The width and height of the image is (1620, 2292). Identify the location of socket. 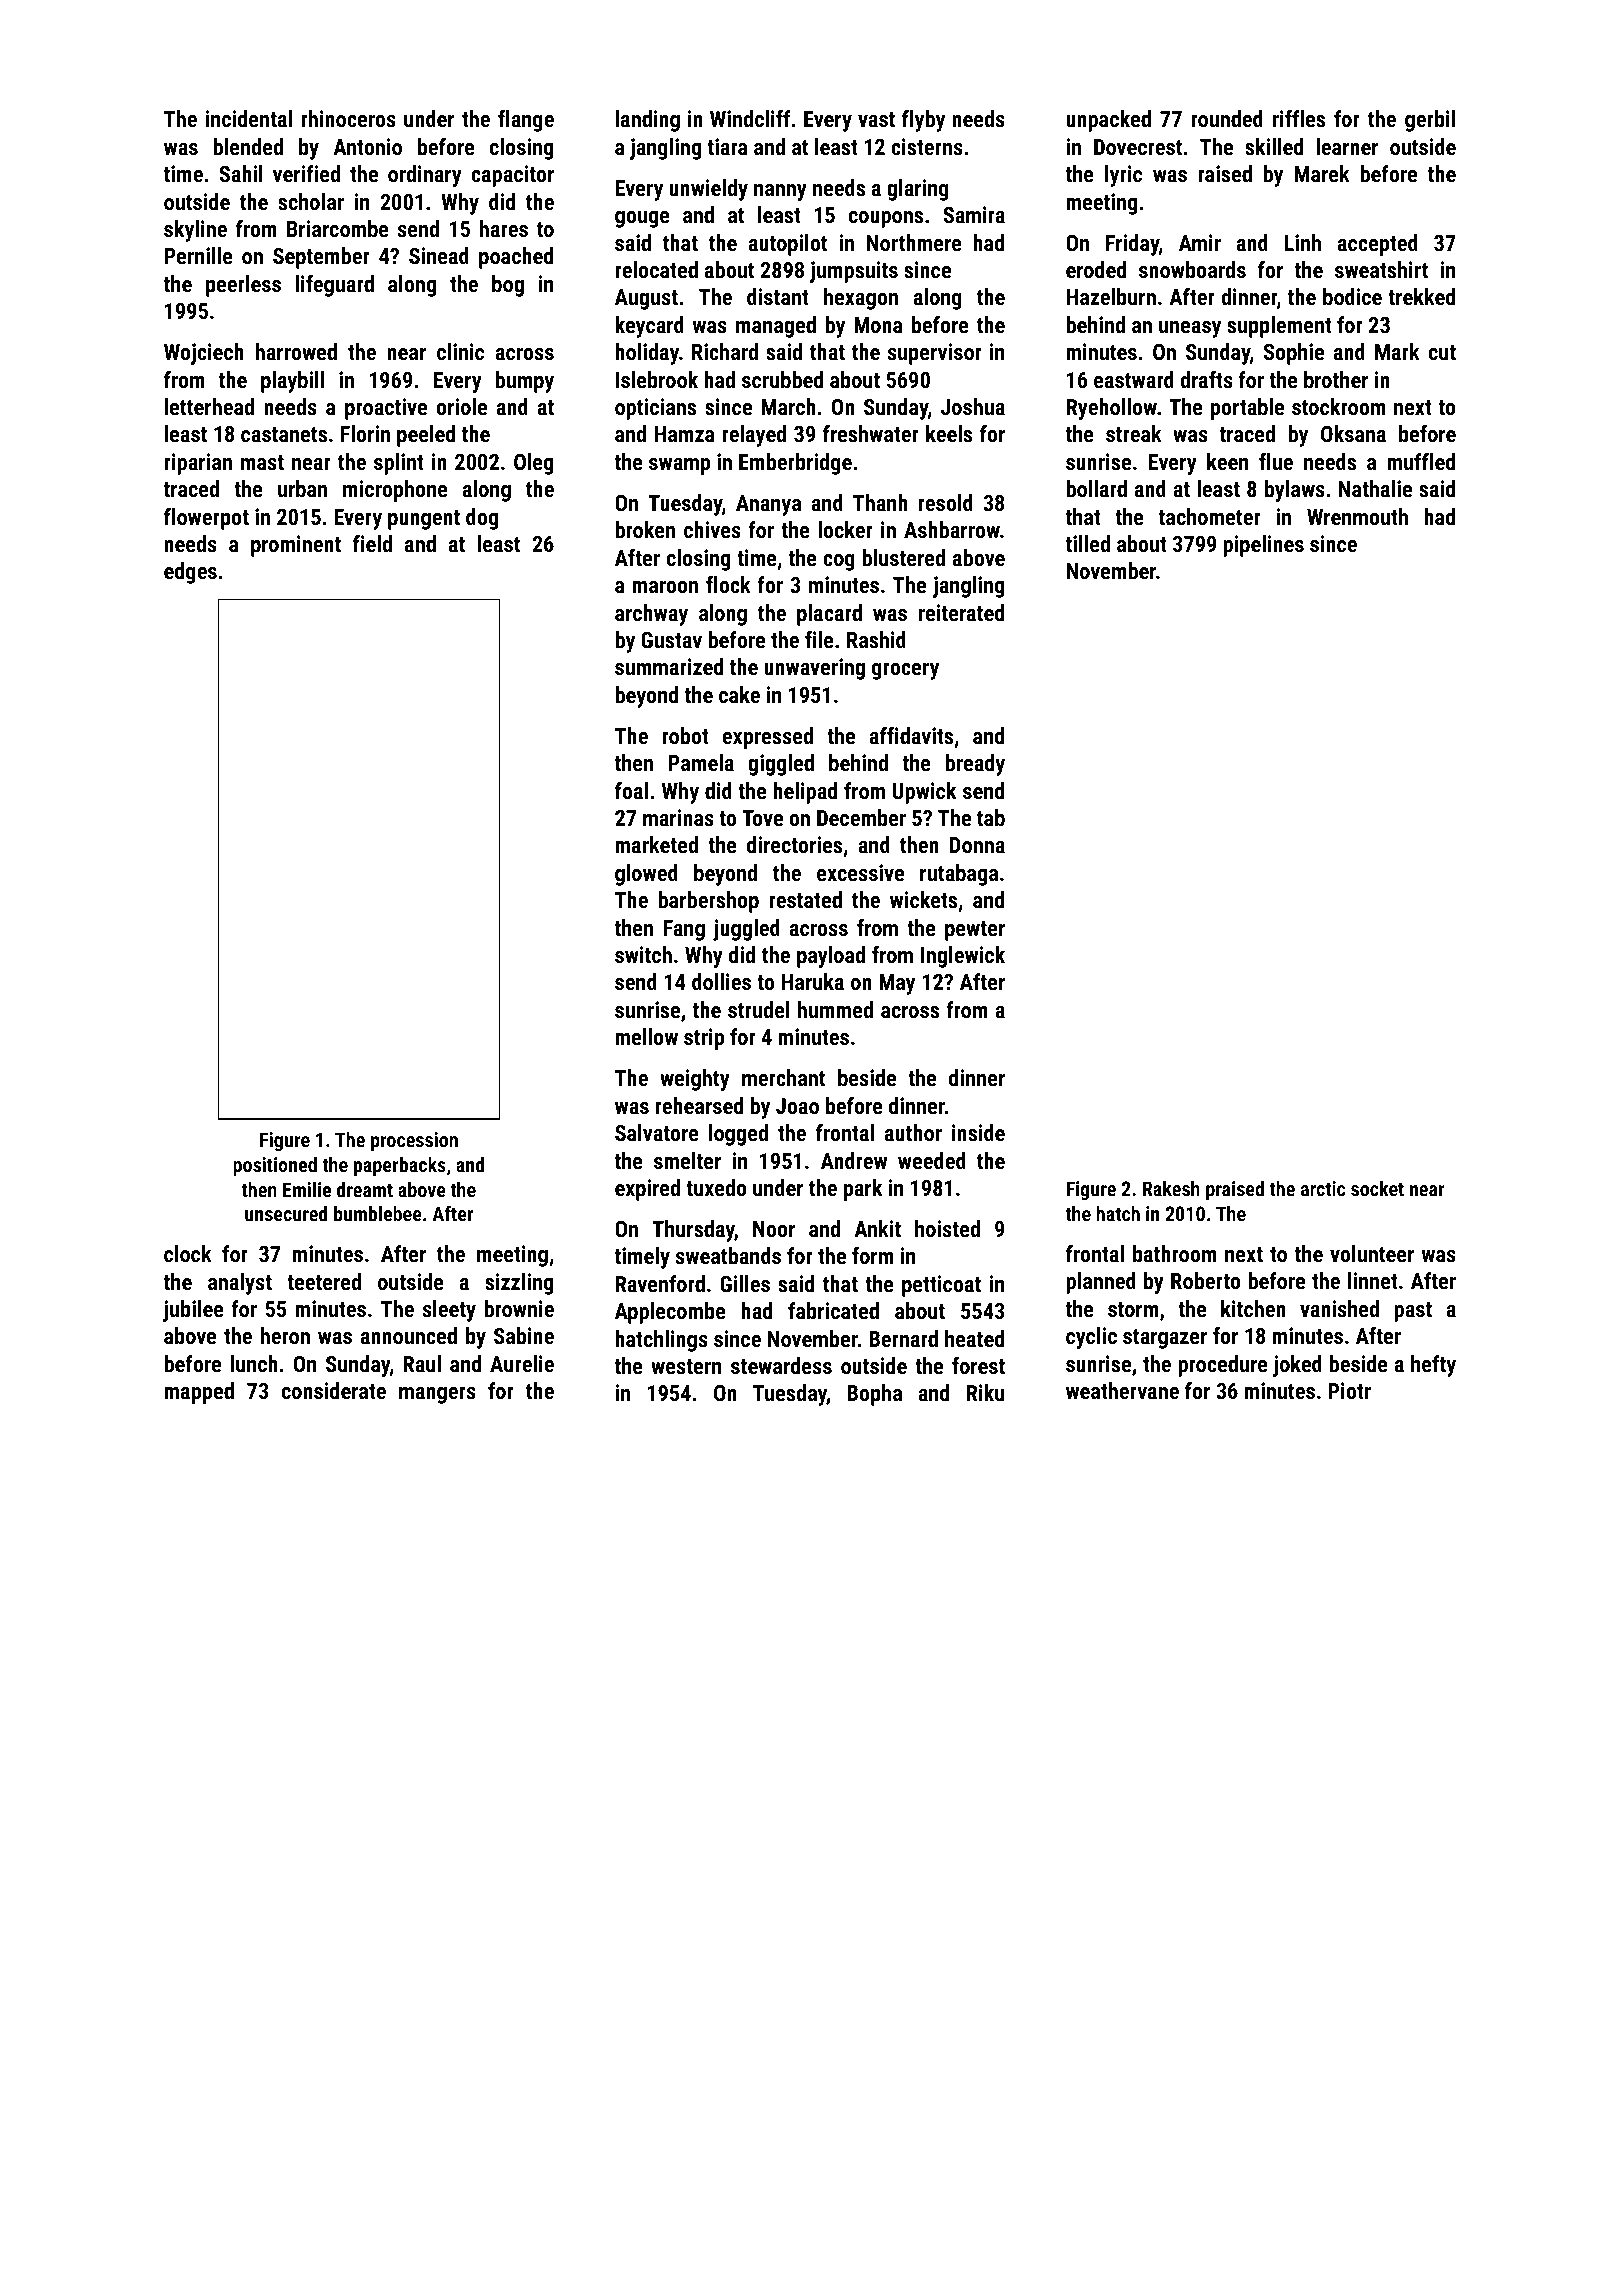
(1377, 1188).
